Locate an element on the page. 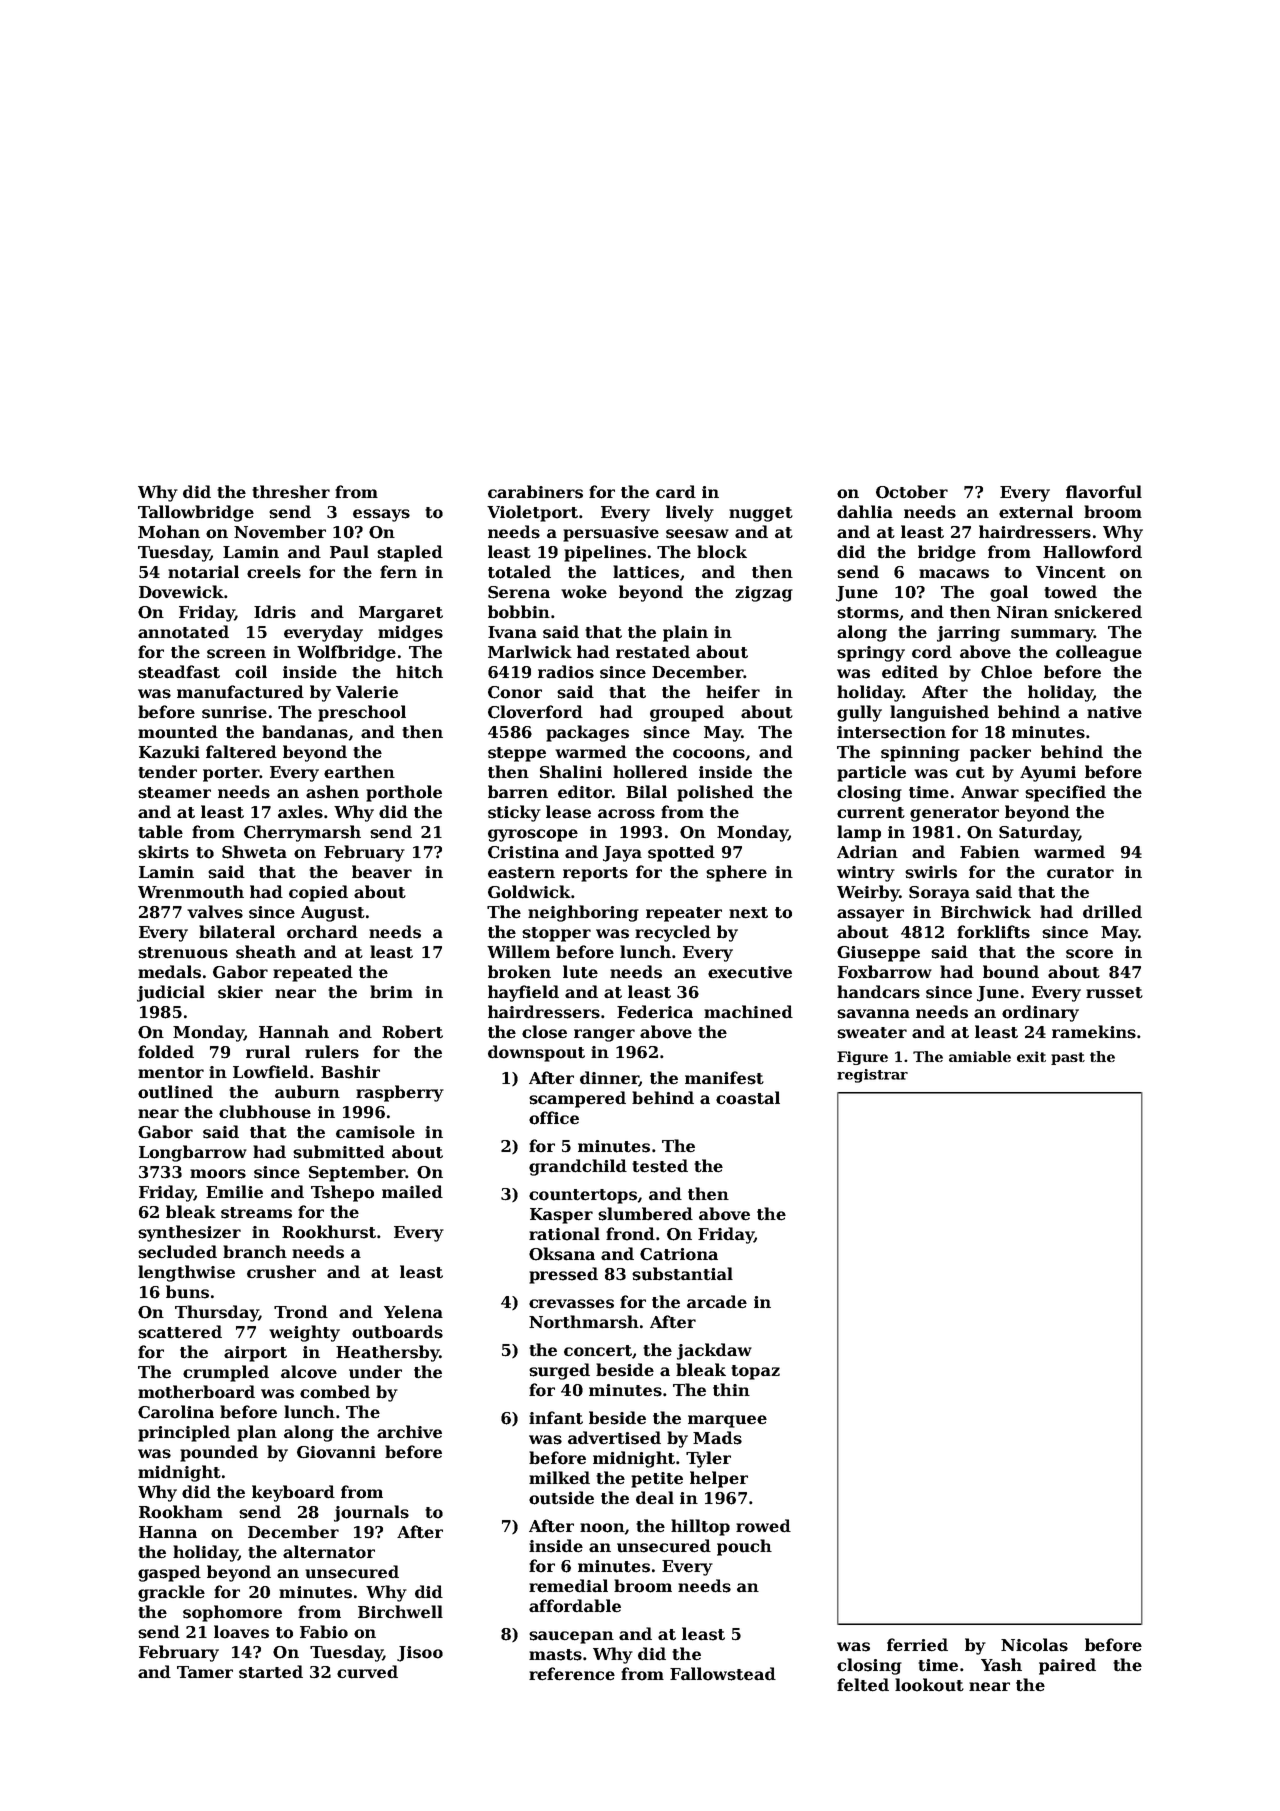  flavorful is located at coordinates (1104, 492).
